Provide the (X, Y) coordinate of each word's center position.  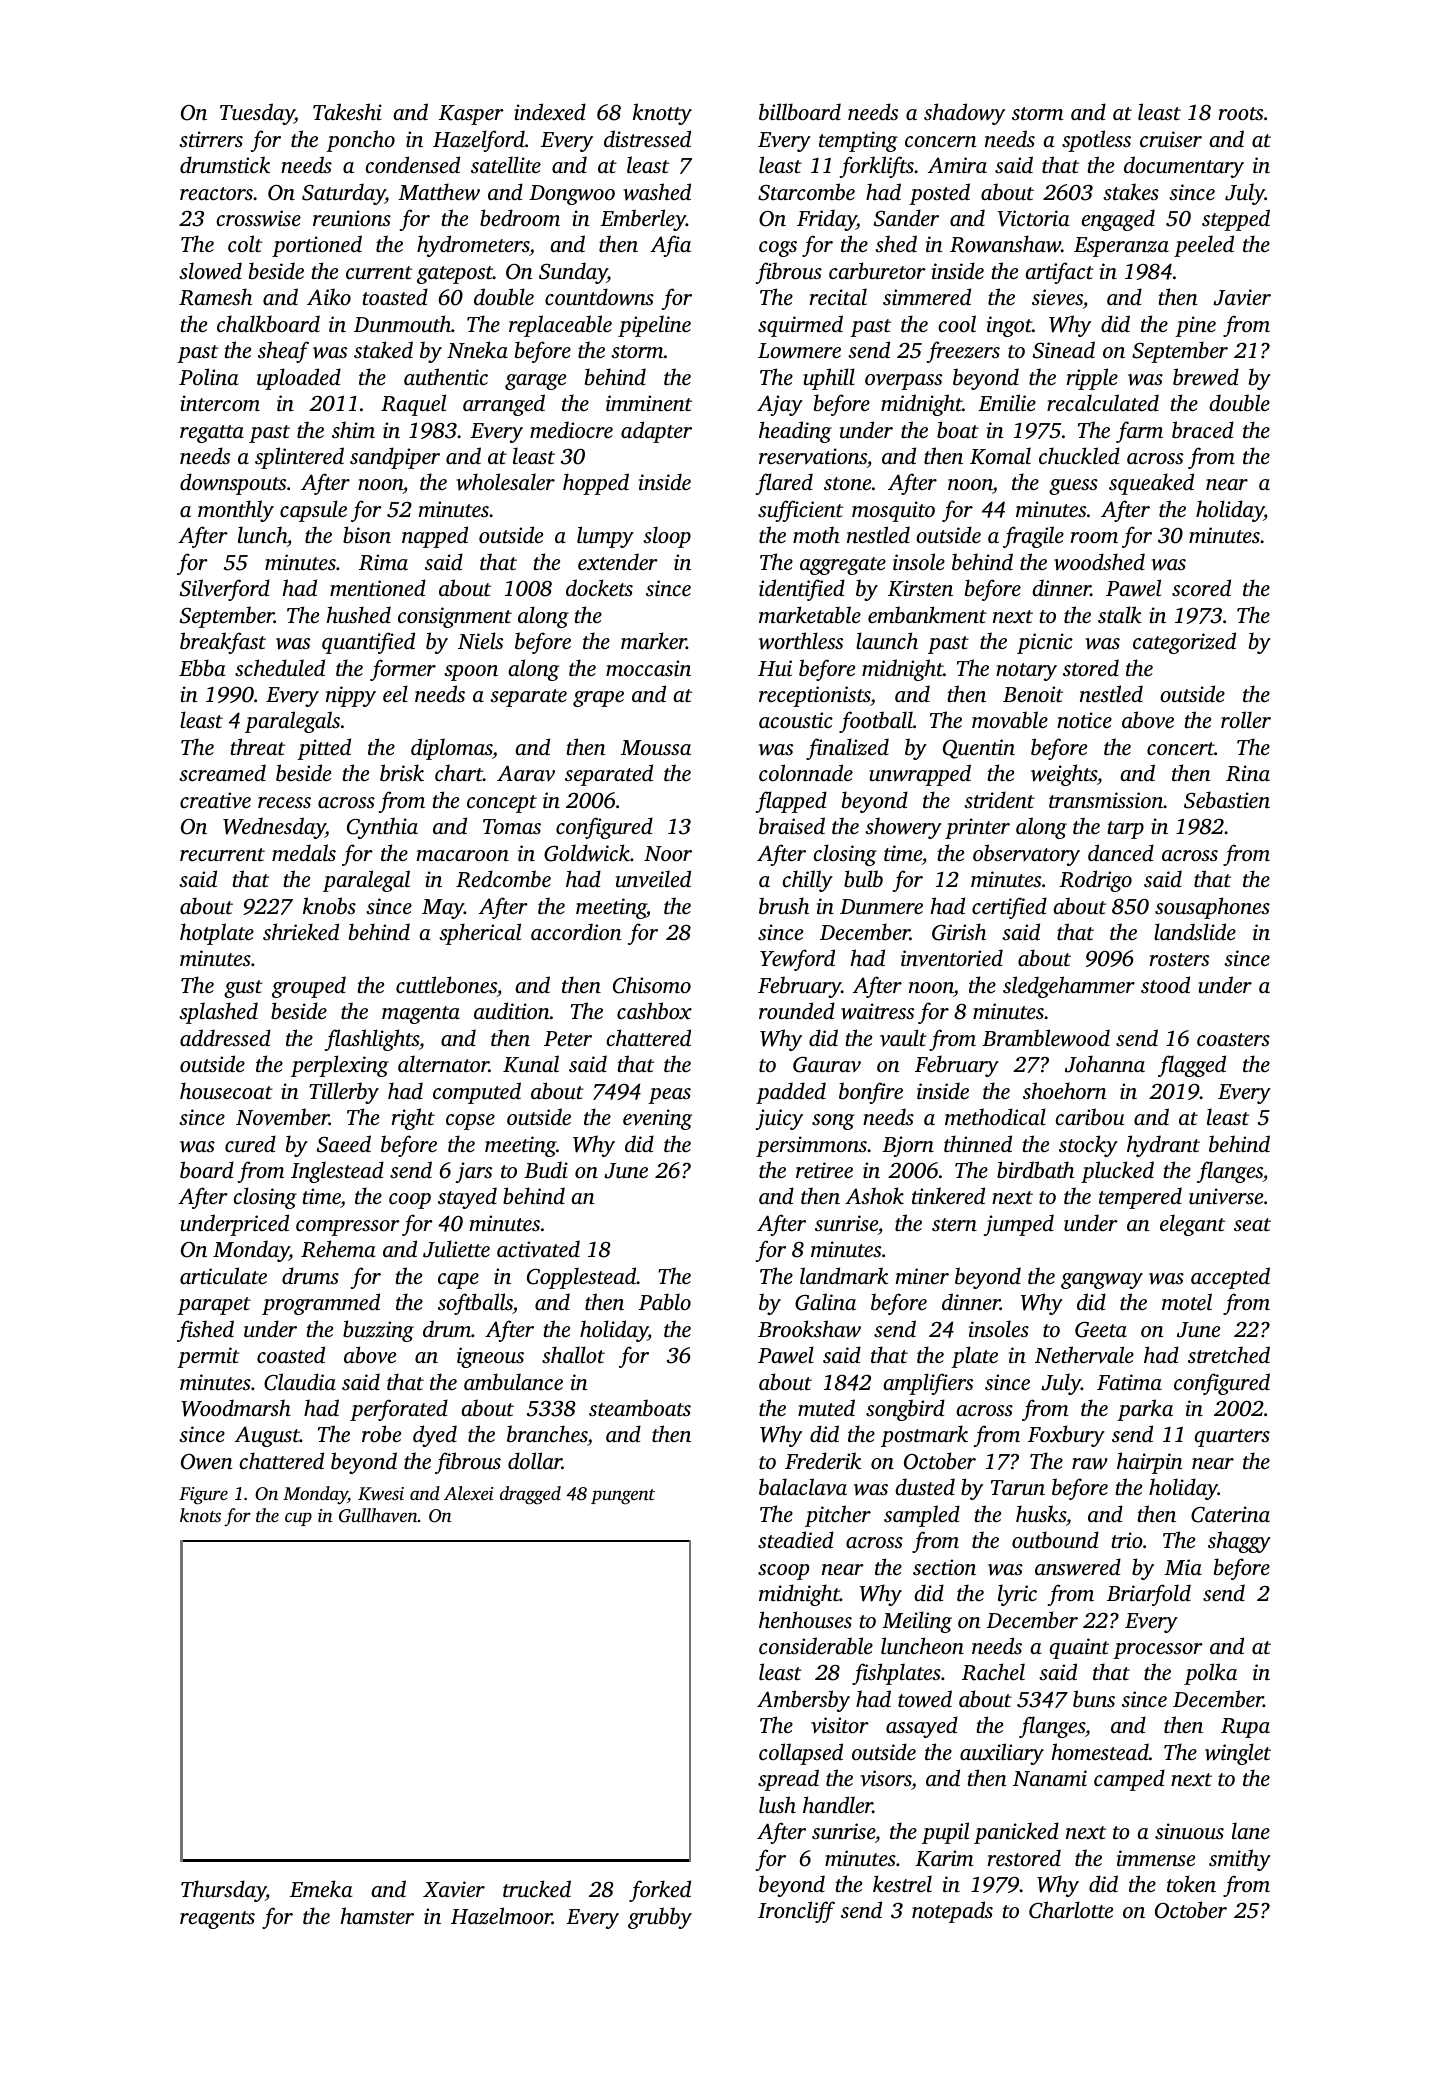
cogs (778, 249)
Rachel (993, 1672)
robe (381, 1433)
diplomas (452, 749)
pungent (623, 1497)
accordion (576, 931)
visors (886, 1778)
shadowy (964, 114)
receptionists (815, 696)
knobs (329, 905)
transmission (1106, 800)
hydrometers (473, 246)
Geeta (1101, 1330)
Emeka (321, 1888)
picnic (1045, 643)
